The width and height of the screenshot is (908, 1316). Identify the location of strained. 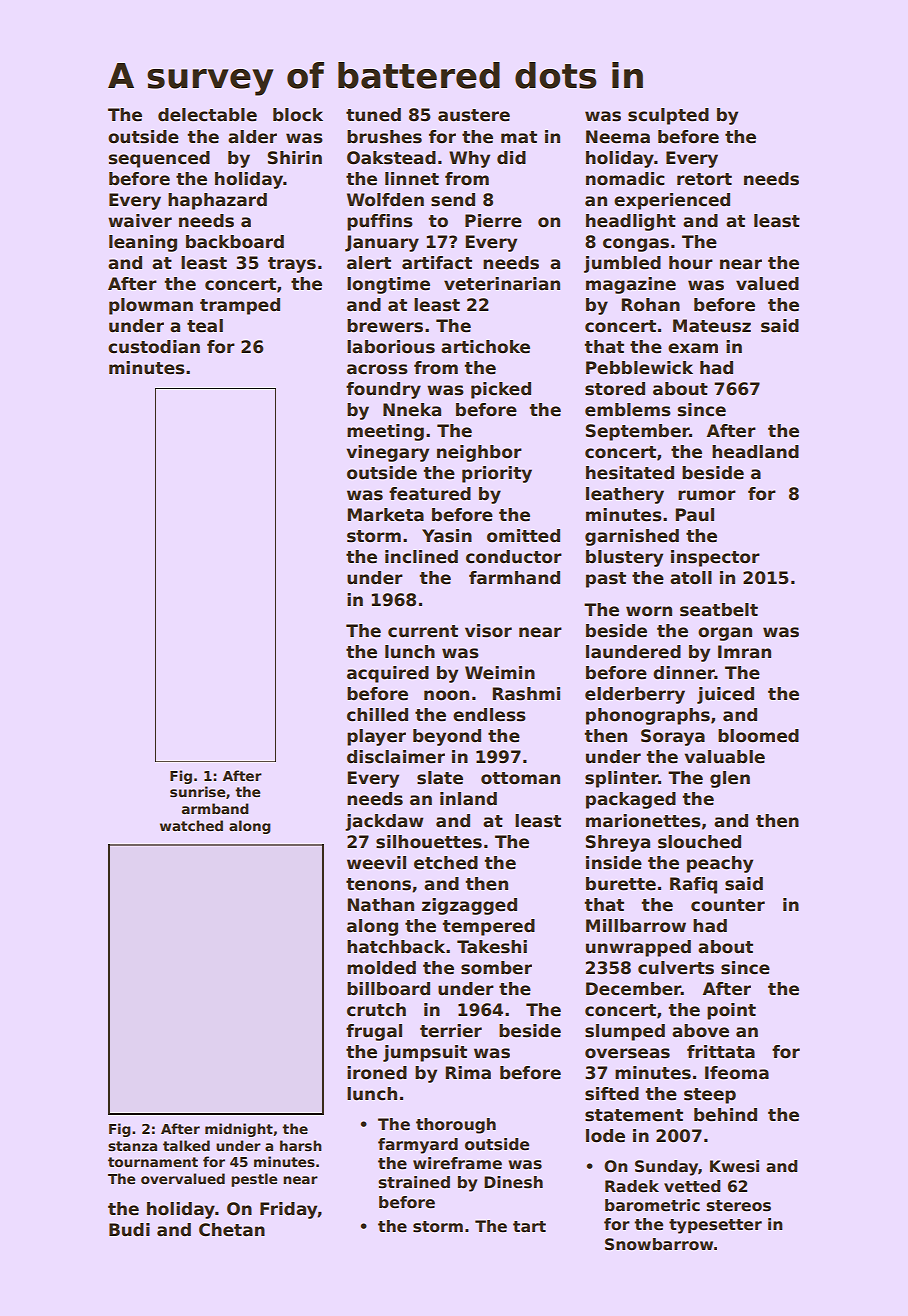
(414, 1182).
